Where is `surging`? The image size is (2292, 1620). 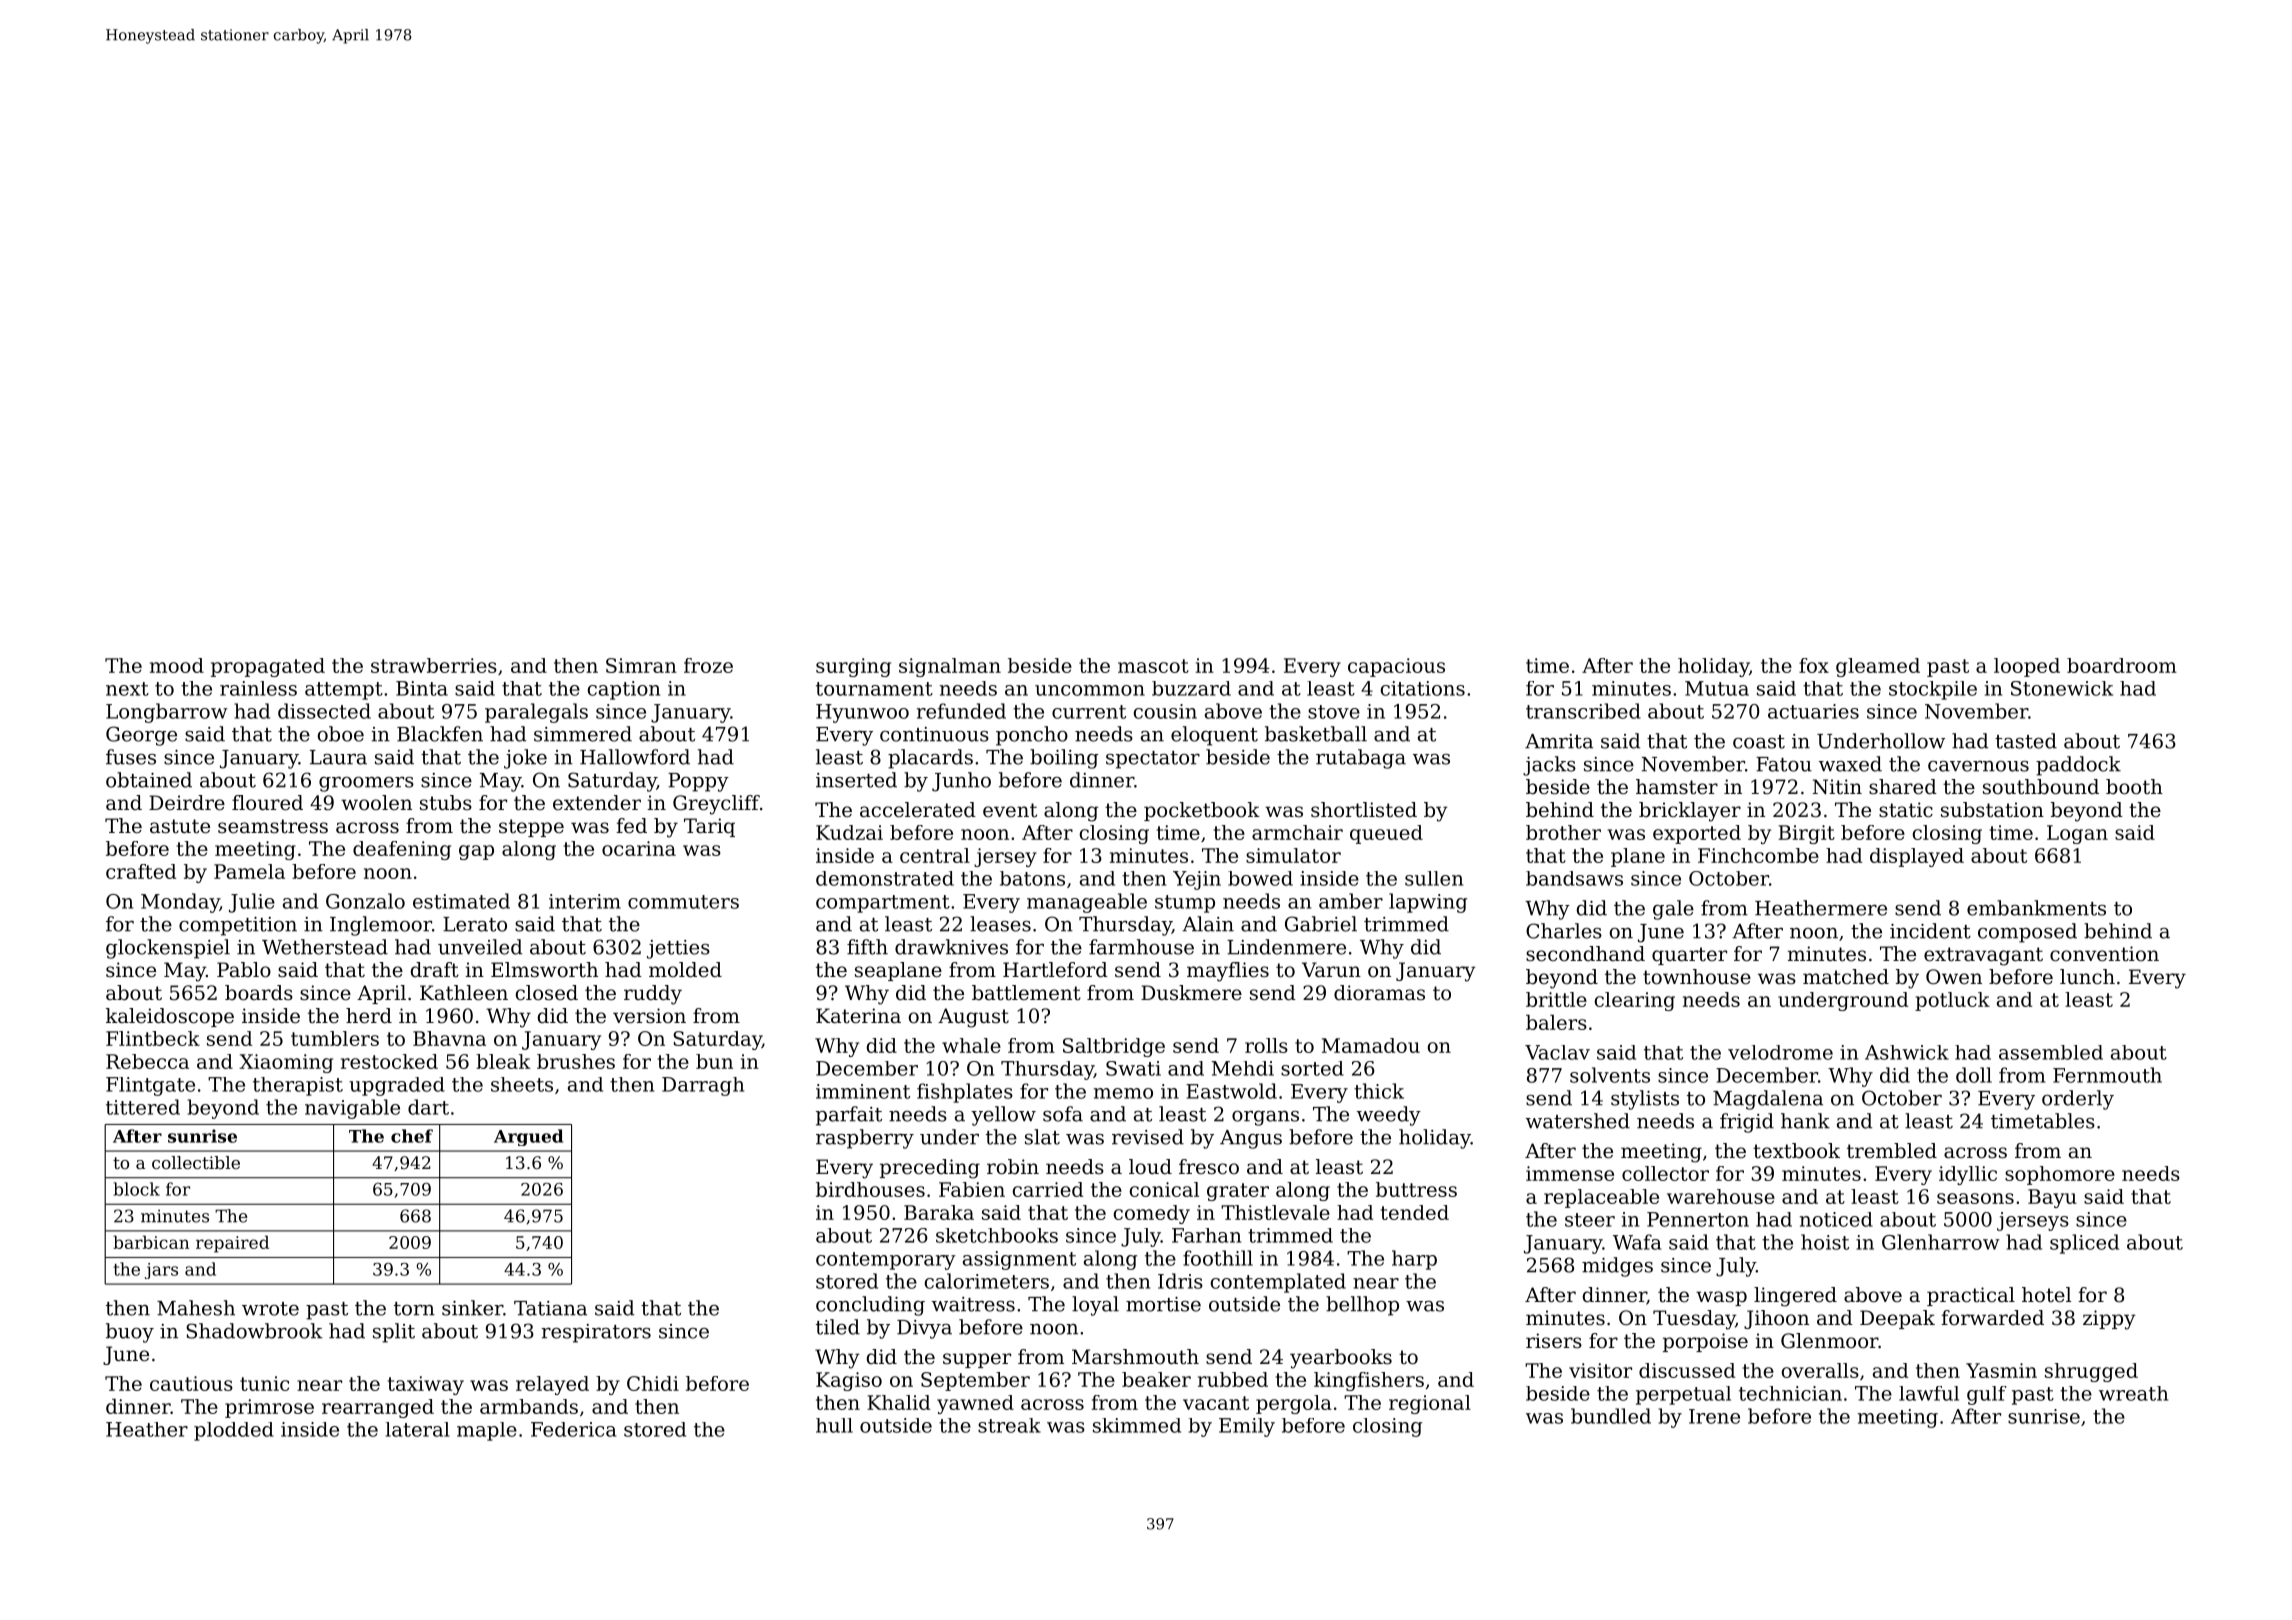 surging is located at coordinates (853, 667).
